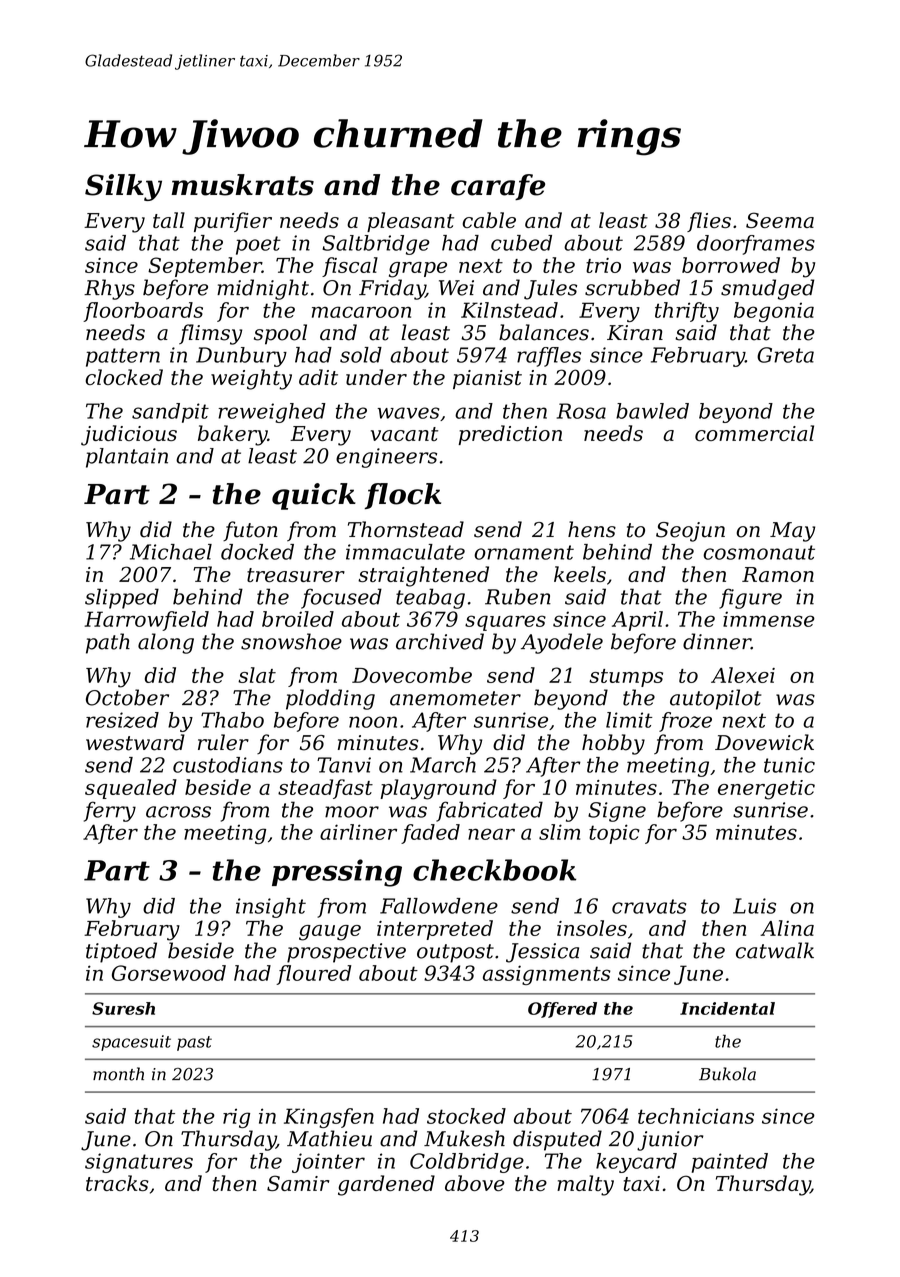 This page has height=1277, width=900. What do you see at coordinates (298, 1183) in the page?
I see `Samir` at bounding box center [298, 1183].
